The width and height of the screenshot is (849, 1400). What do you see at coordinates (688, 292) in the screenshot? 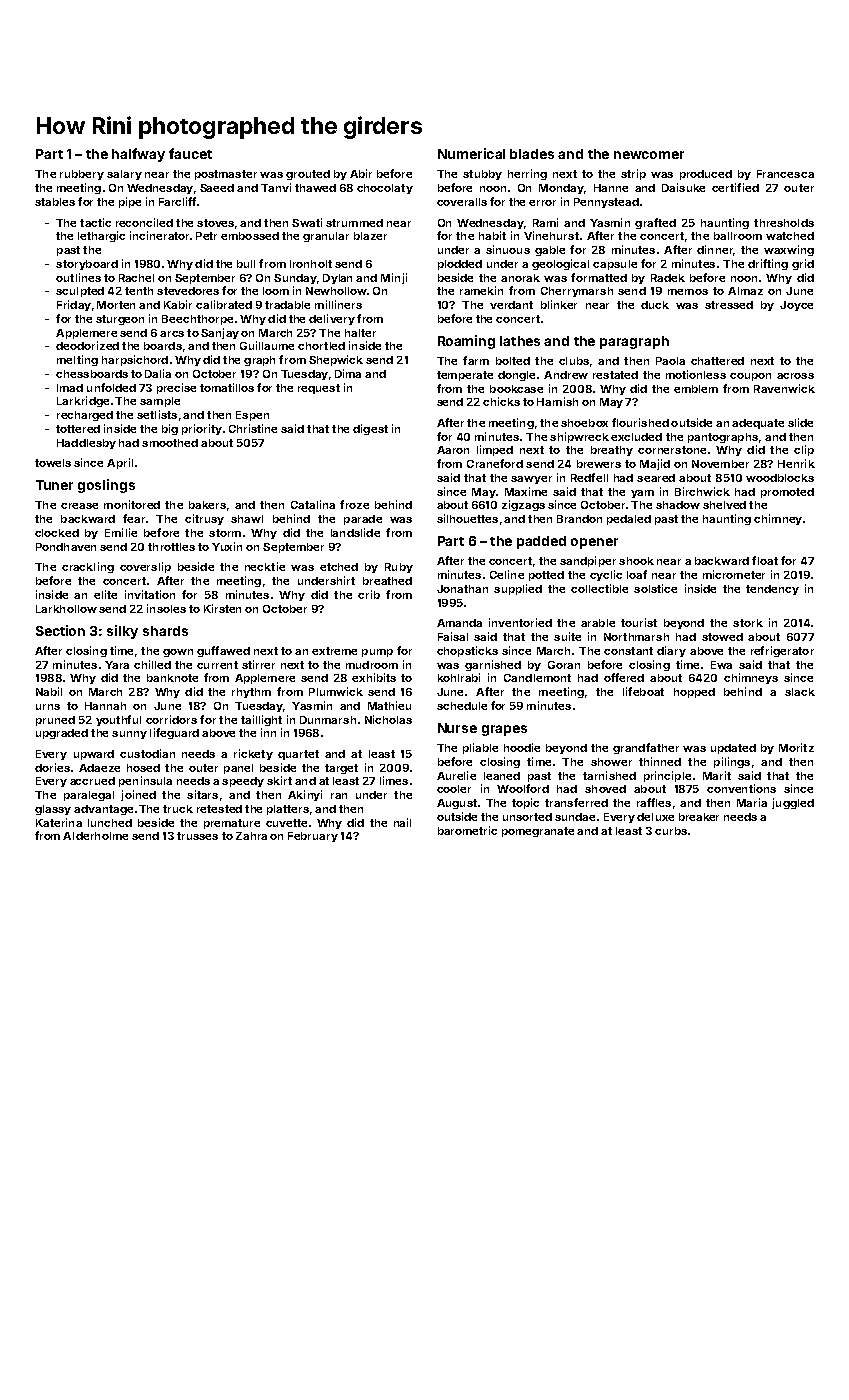
I see `memos` at bounding box center [688, 292].
